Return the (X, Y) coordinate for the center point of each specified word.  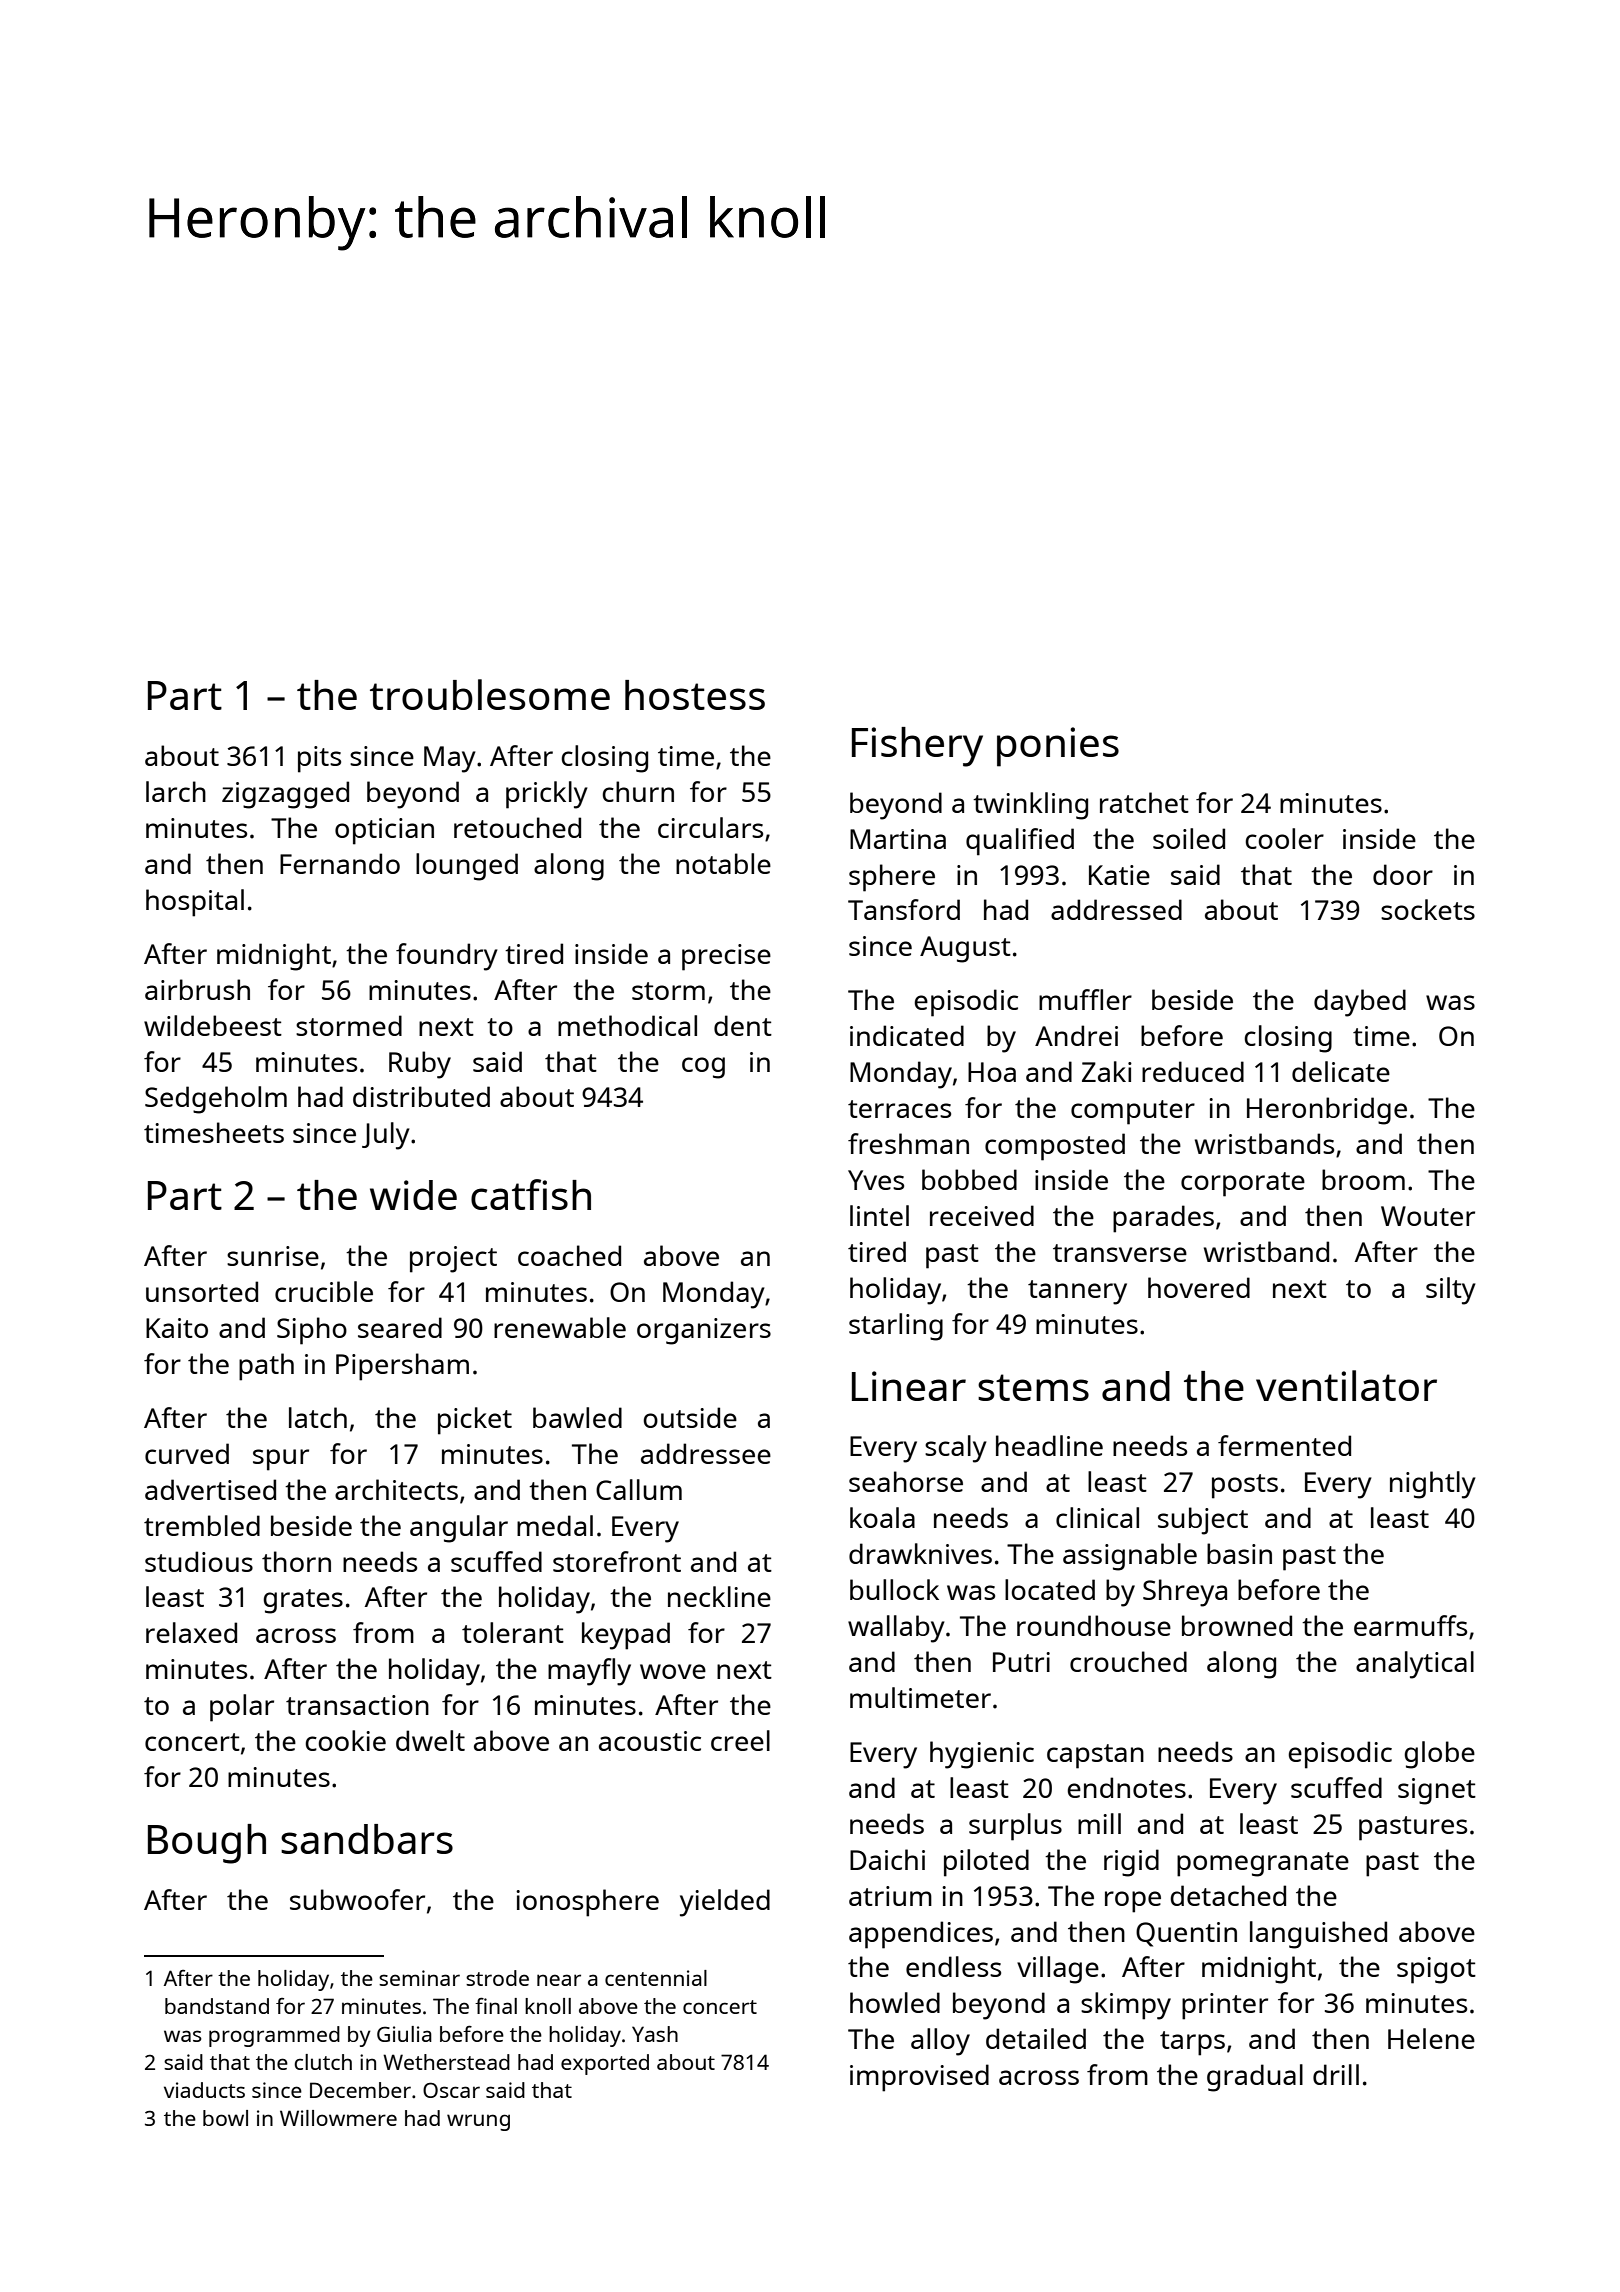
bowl (225, 2118)
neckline (719, 1596)
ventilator (1346, 1385)
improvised (919, 2078)
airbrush (197, 989)
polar (242, 1708)
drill (1336, 2074)
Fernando (340, 863)
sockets (1428, 909)
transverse (1120, 1253)
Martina (898, 839)
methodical (627, 1025)
